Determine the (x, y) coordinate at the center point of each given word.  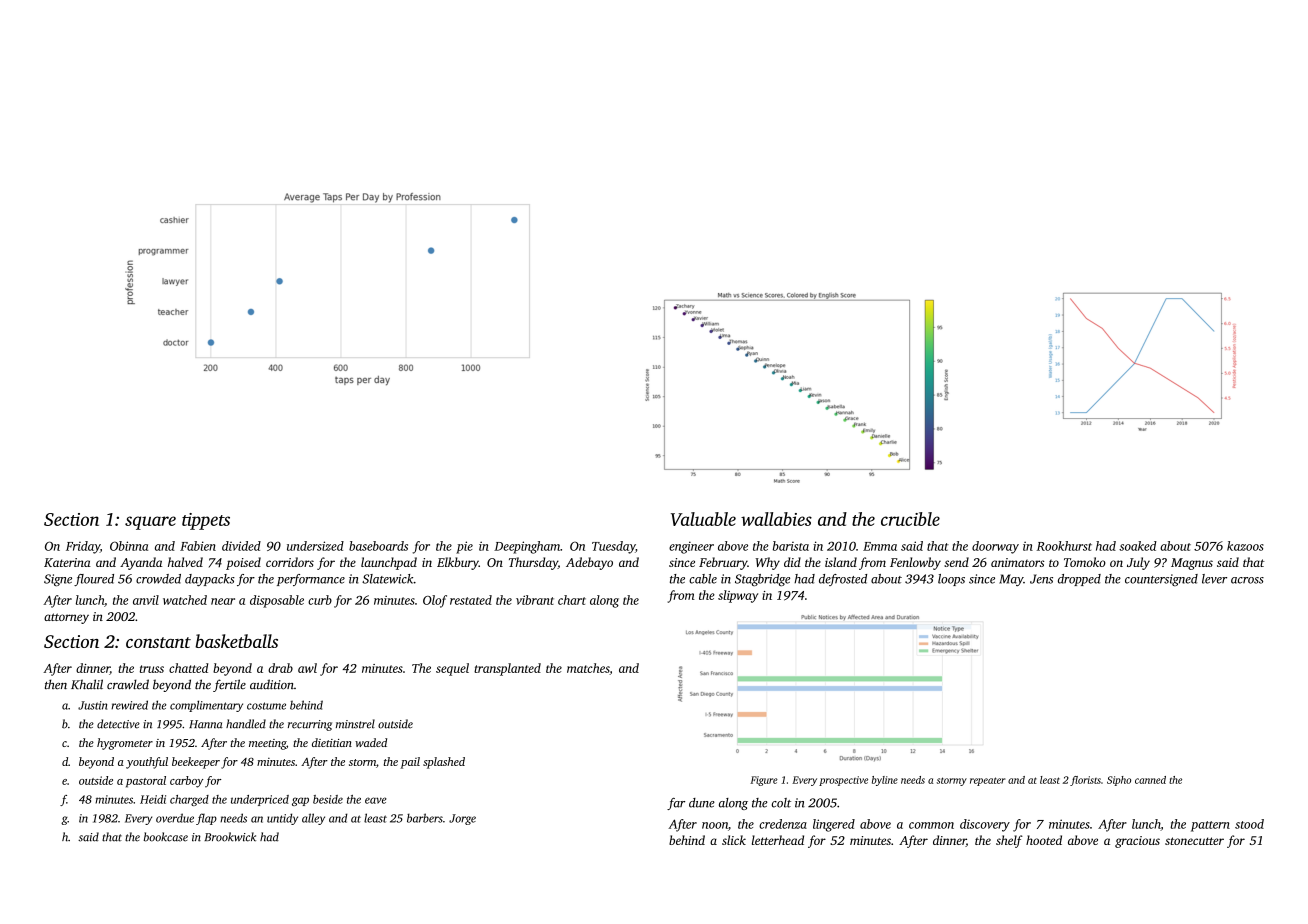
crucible (910, 519)
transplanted (507, 669)
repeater (988, 781)
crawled (128, 684)
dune (702, 803)
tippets (206, 521)
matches (588, 669)
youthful (147, 763)
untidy (282, 819)
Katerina (67, 562)
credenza (783, 824)
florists (1085, 781)
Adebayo (589, 563)
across (1247, 580)
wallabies (776, 519)
